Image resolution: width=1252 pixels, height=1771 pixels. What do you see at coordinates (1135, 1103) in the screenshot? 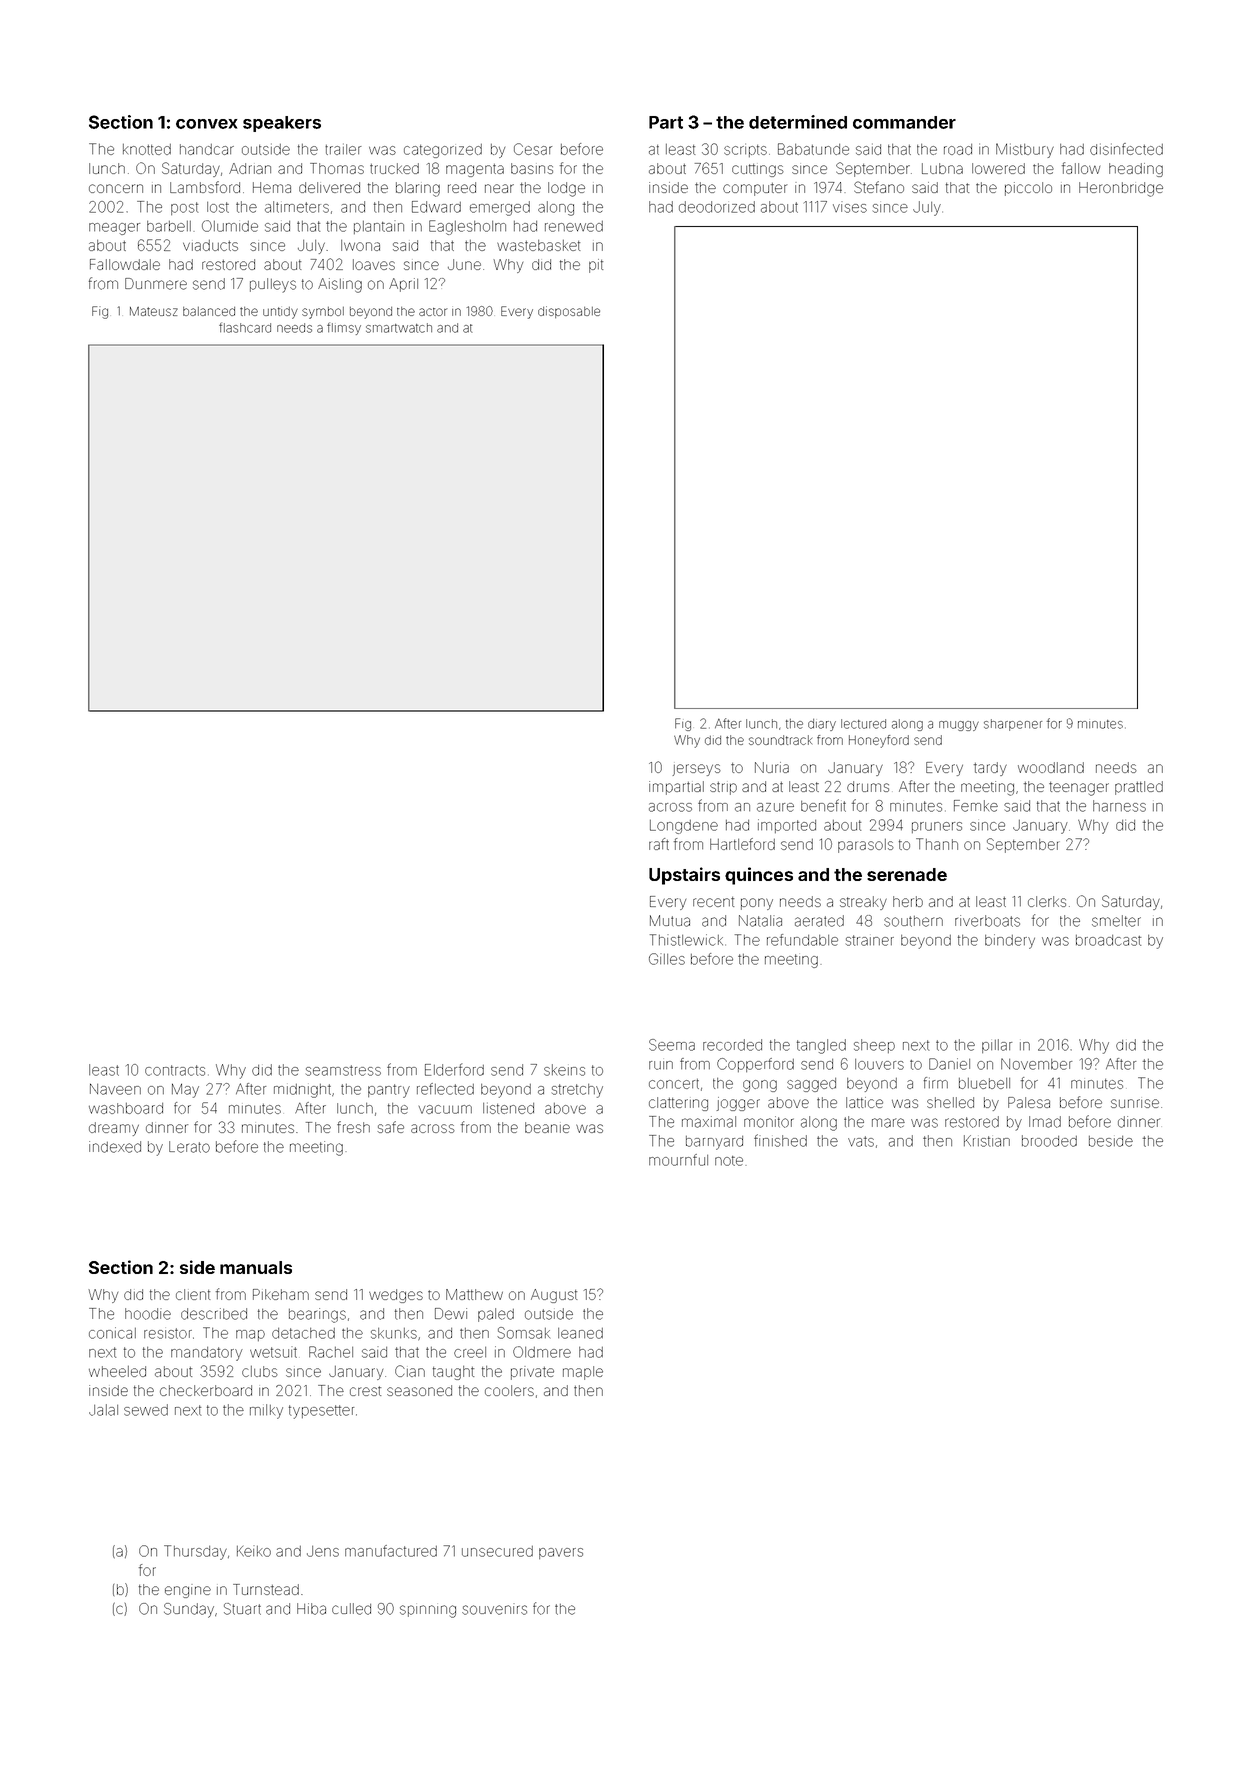
I see `sunrise` at bounding box center [1135, 1103].
